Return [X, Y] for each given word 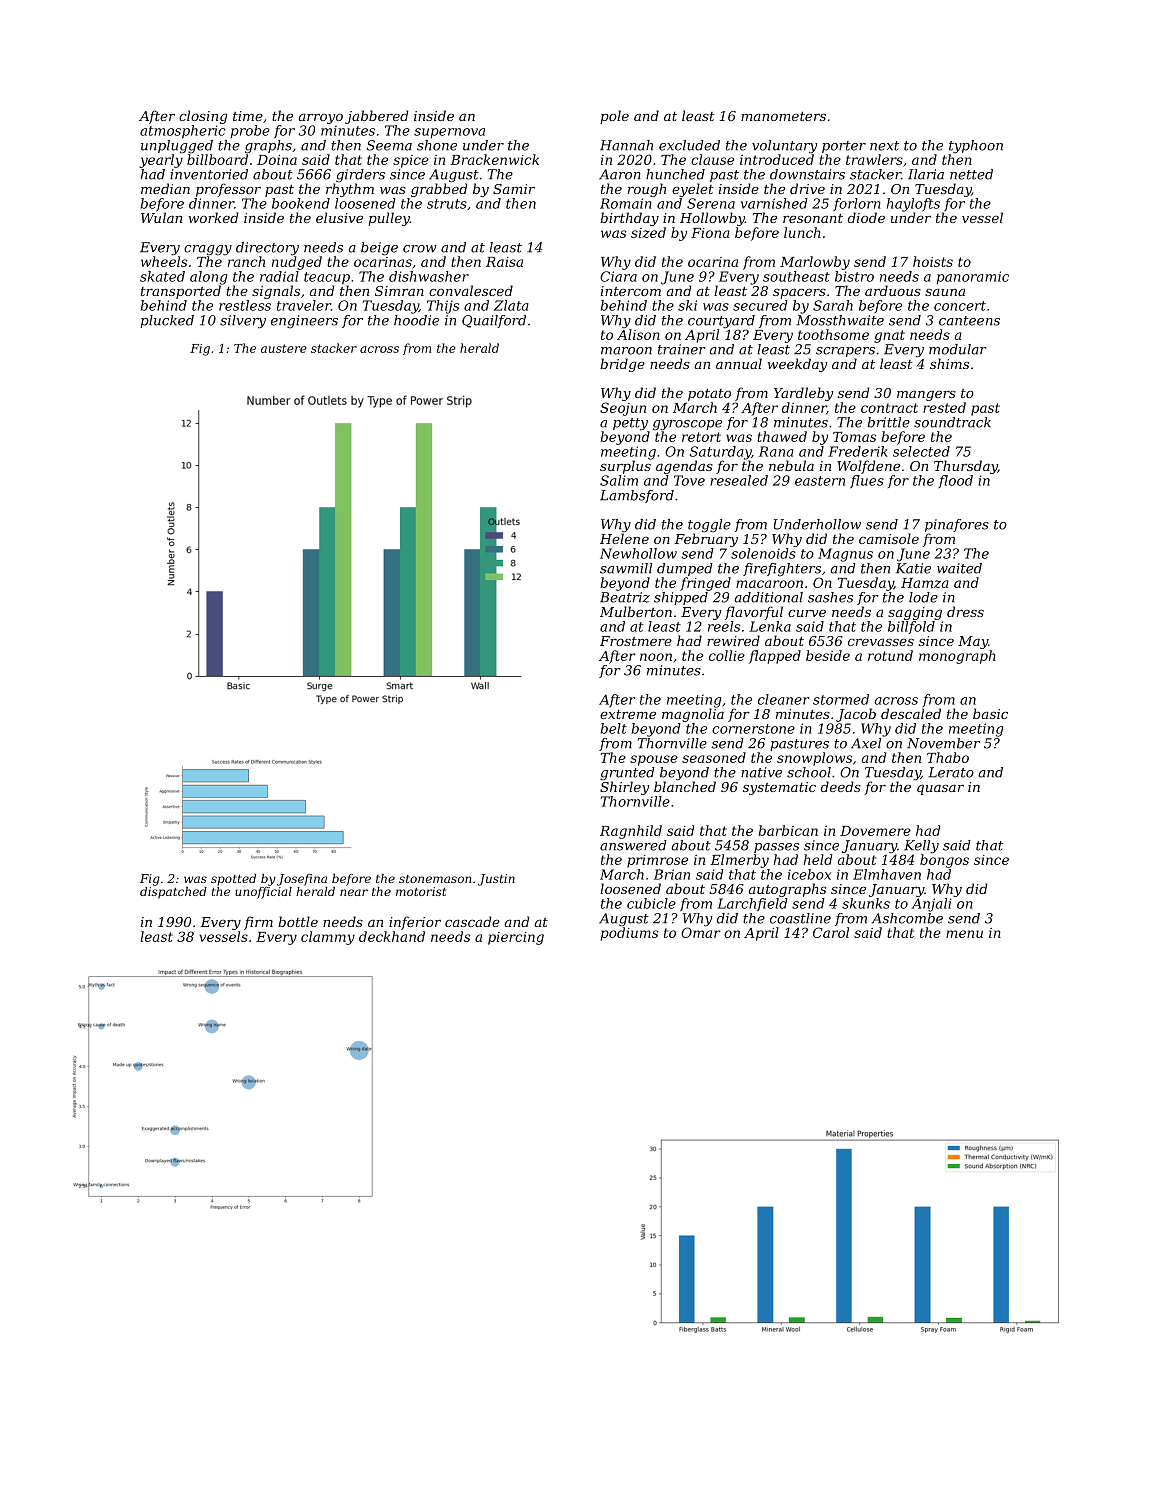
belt [614, 728]
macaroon [769, 584]
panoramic [972, 278]
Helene [624, 538]
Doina [277, 160]
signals [276, 292]
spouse [654, 760]
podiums [629, 934]
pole [614, 117]
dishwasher [429, 276]
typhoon [976, 147]
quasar [940, 789]
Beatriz [625, 597]
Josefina [302, 880]
